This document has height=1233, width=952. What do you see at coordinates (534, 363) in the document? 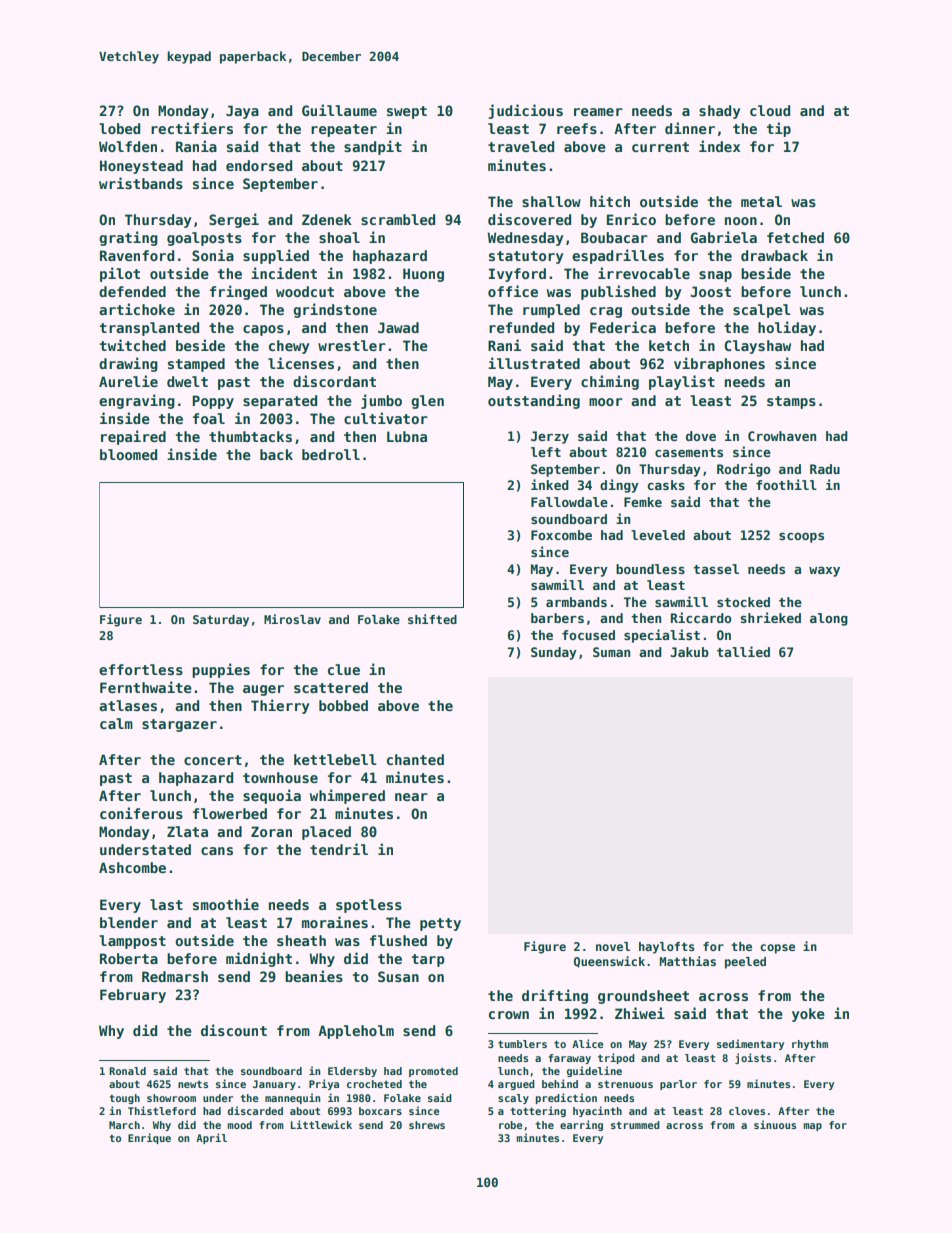
I see `illustrated` at bounding box center [534, 363].
